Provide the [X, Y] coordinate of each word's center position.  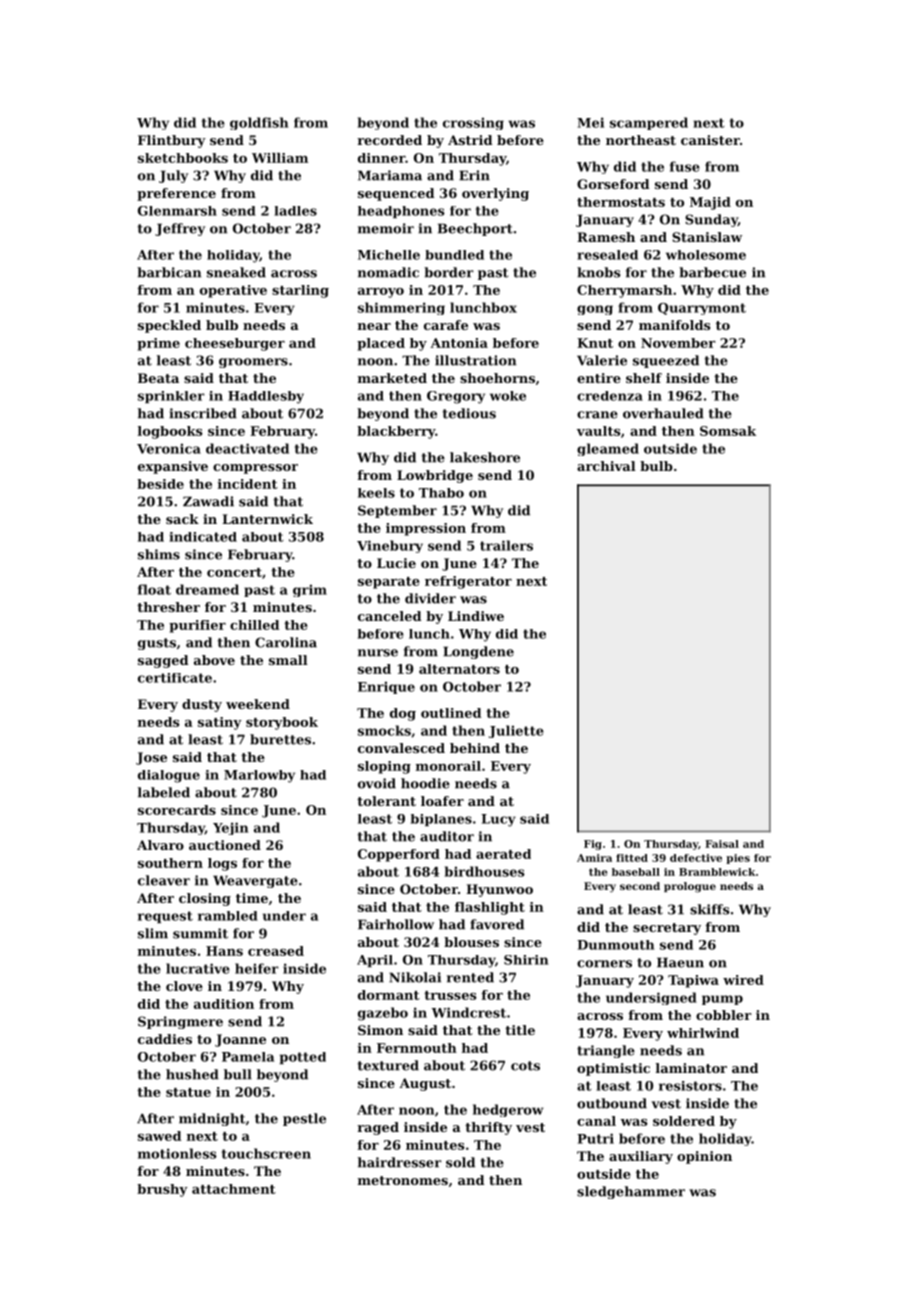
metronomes [403, 1180]
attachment [234, 1189]
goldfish [259, 123]
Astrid [470, 140]
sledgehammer [631, 1192]
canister [710, 140]
